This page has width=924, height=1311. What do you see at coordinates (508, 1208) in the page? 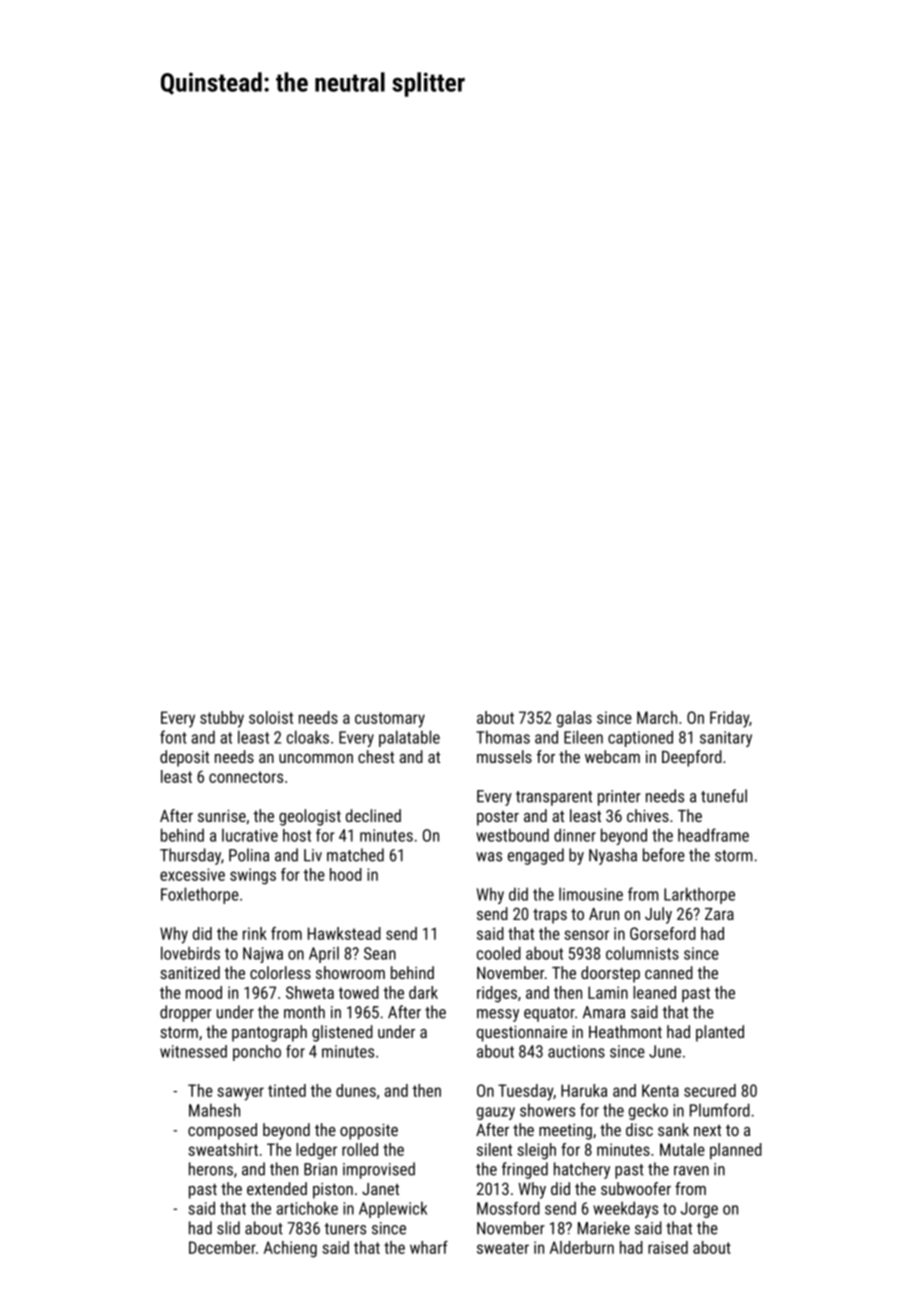
I see `Mossford` at bounding box center [508, 1208].
